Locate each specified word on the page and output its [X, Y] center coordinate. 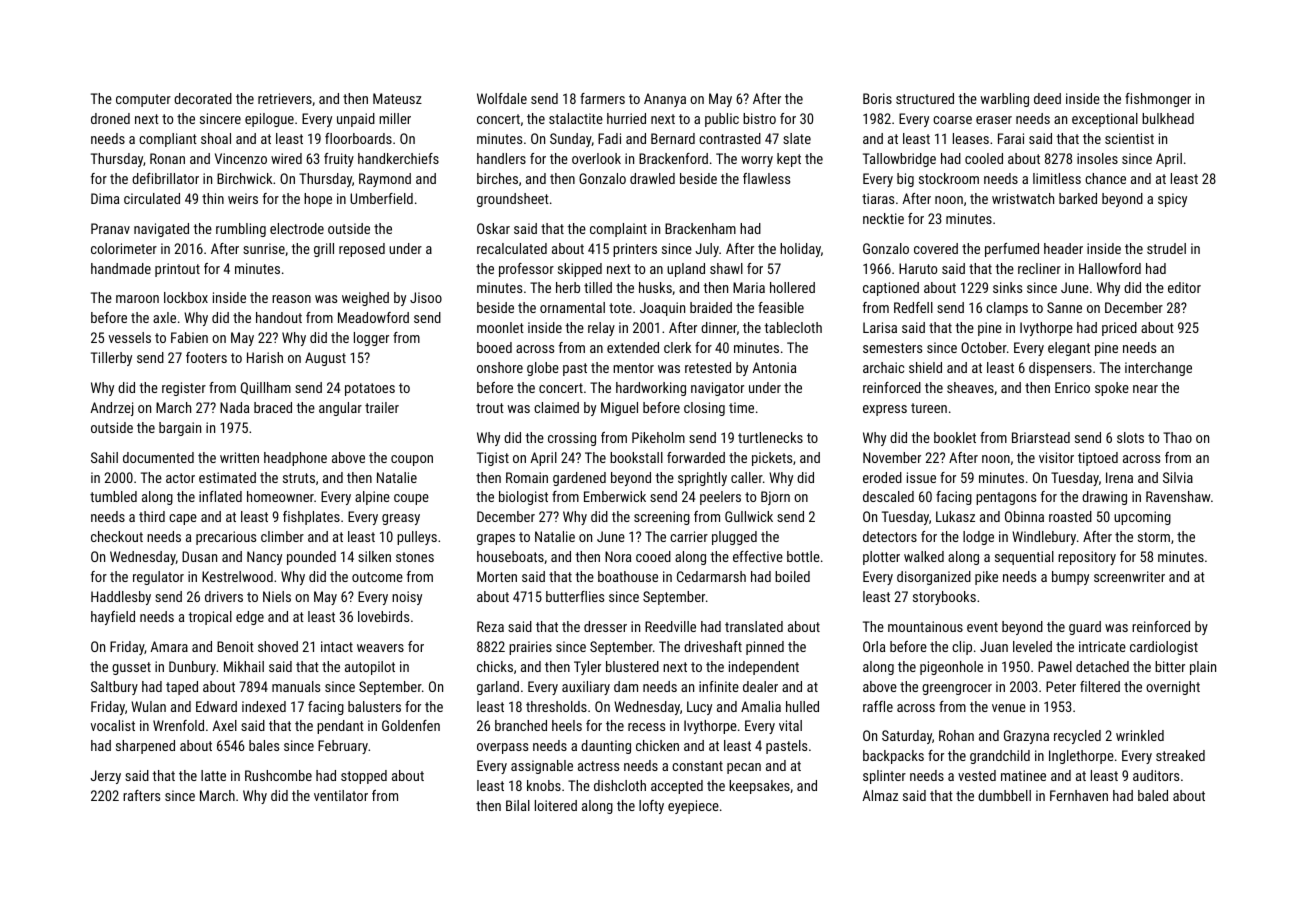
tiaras [878, 198]
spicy [1172, 200]
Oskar [493, 228]
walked [924, 556]
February [343, 747]
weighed [365, 299]
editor [1184, 287]
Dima [105, 198]
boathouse [628, 576]
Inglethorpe [1081, 757]
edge [250, 618]
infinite [719, 686]
